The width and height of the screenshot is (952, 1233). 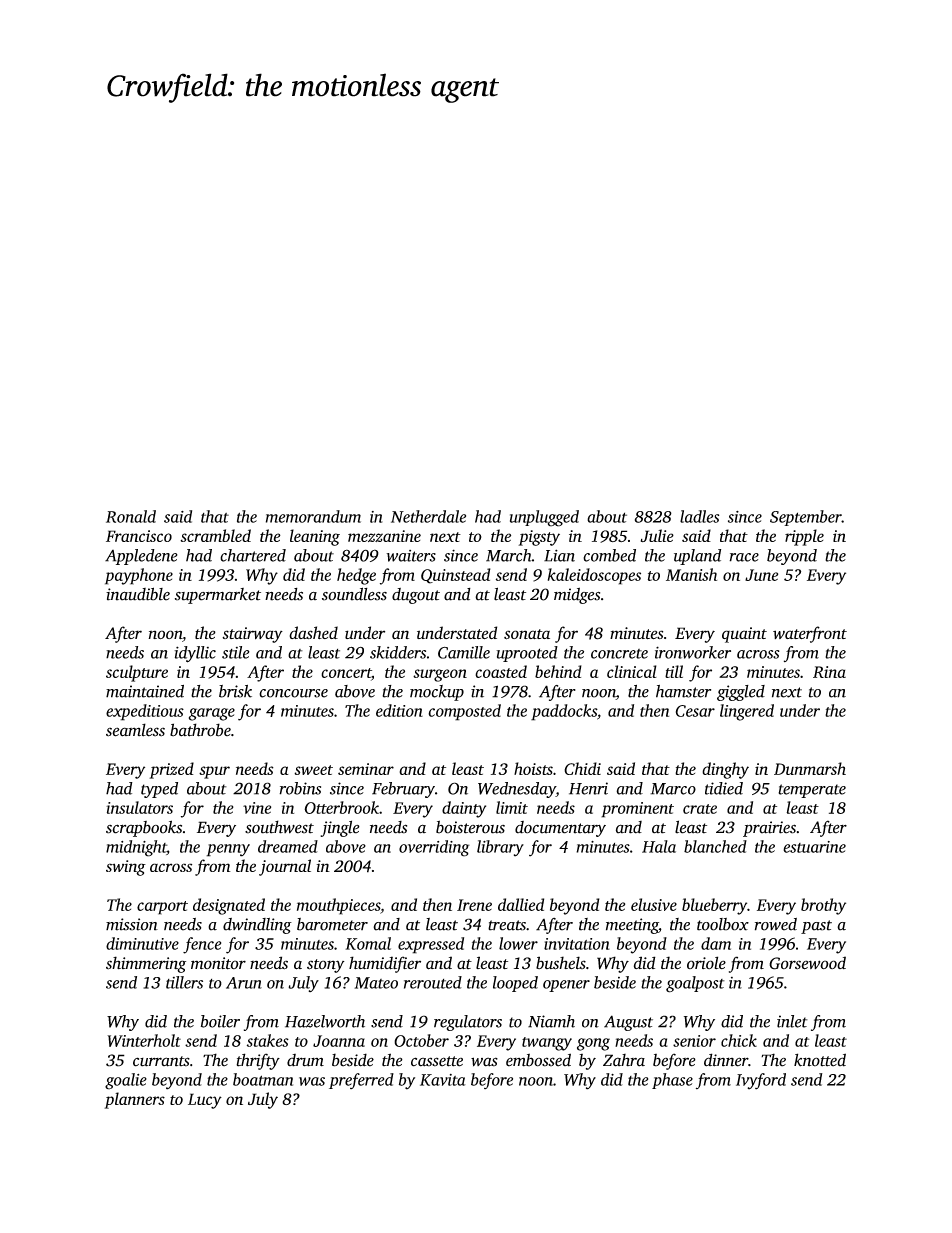 What do you see at coordinates (700, 809) in the screenshot?
I see `crate` at bounding box center [700, 809].
